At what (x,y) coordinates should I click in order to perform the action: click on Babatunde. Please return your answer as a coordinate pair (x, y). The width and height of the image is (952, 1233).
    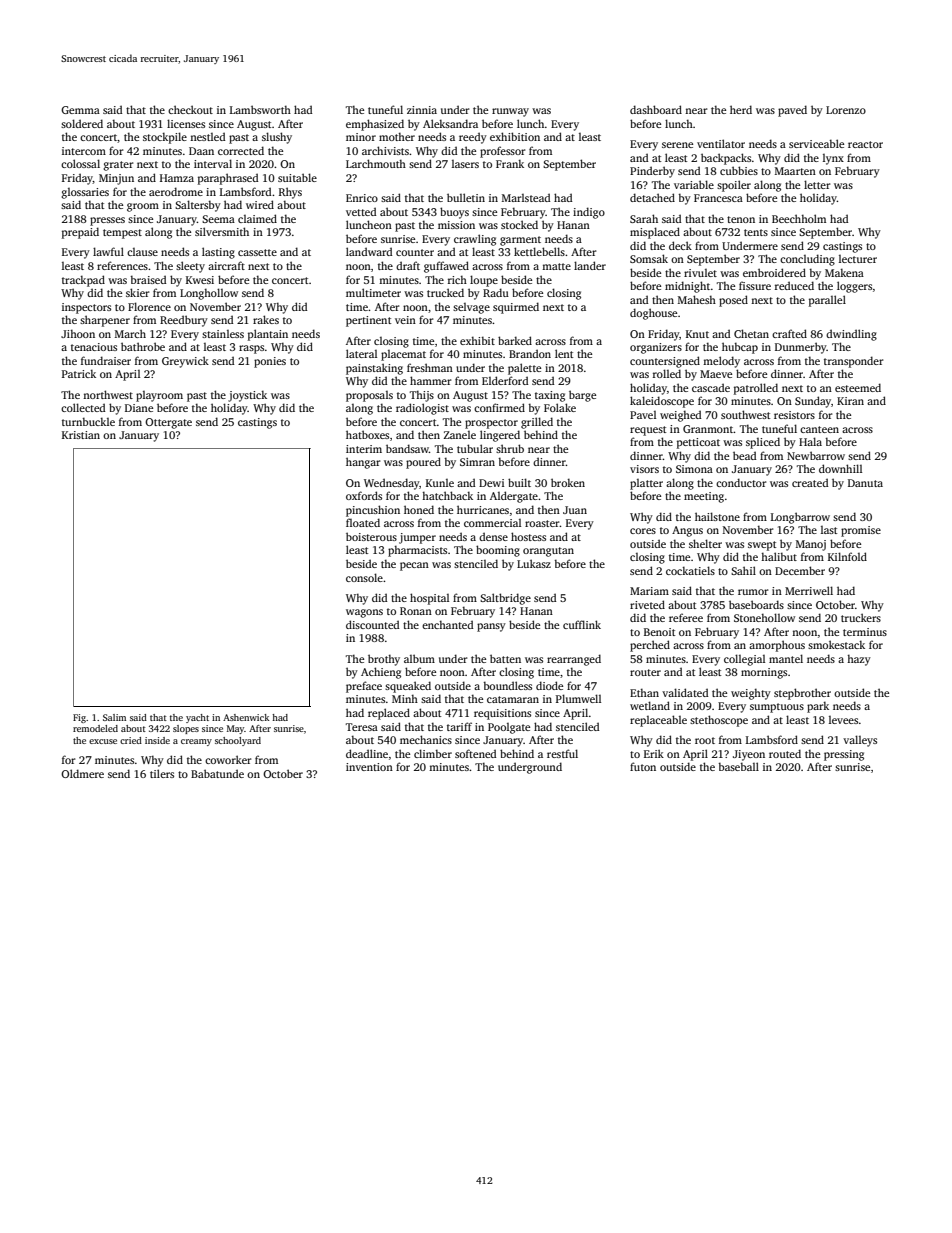
    Looking at the image, I should click on (217, 773).
